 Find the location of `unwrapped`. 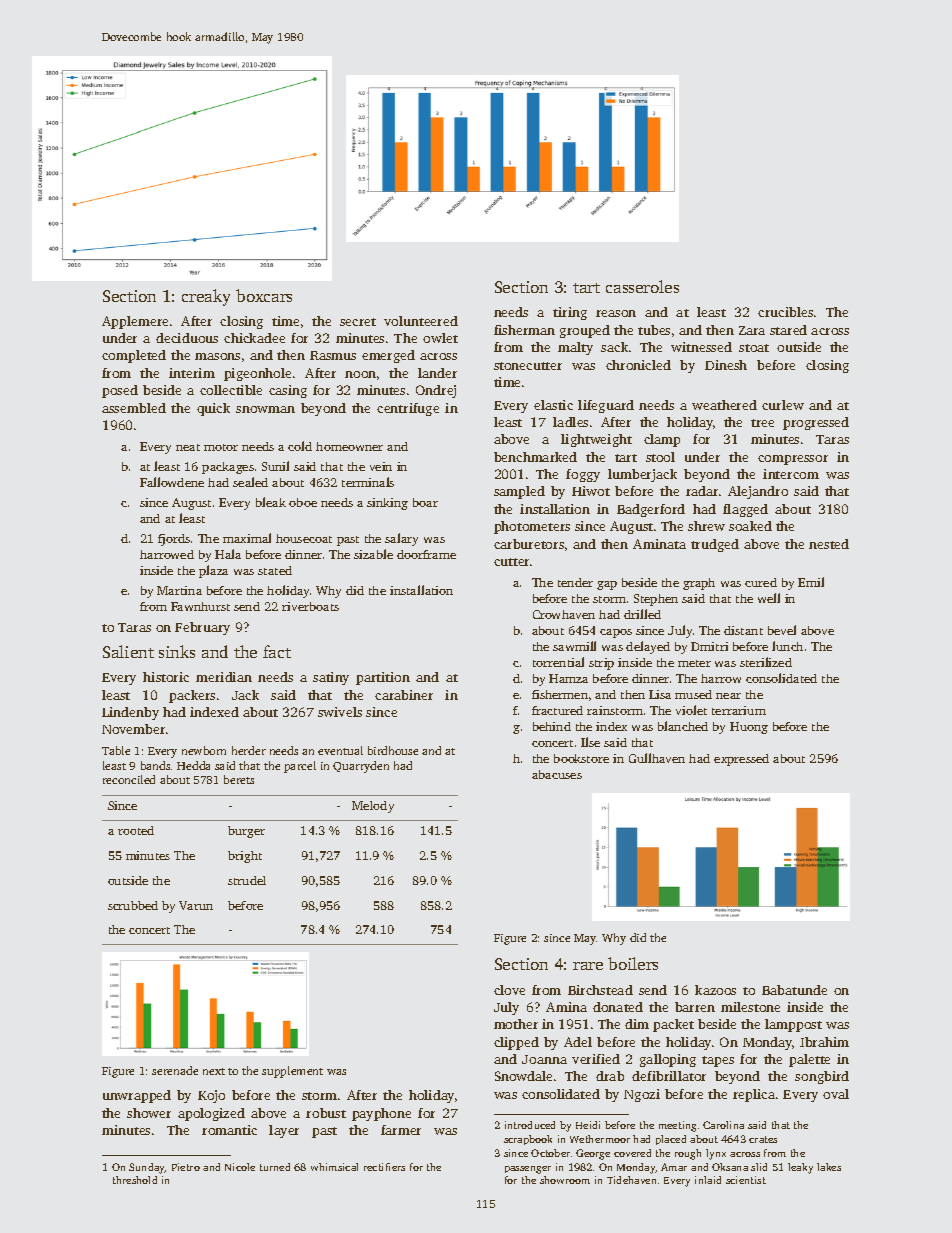

unwrapped is located at coordinates (137, 1096).
